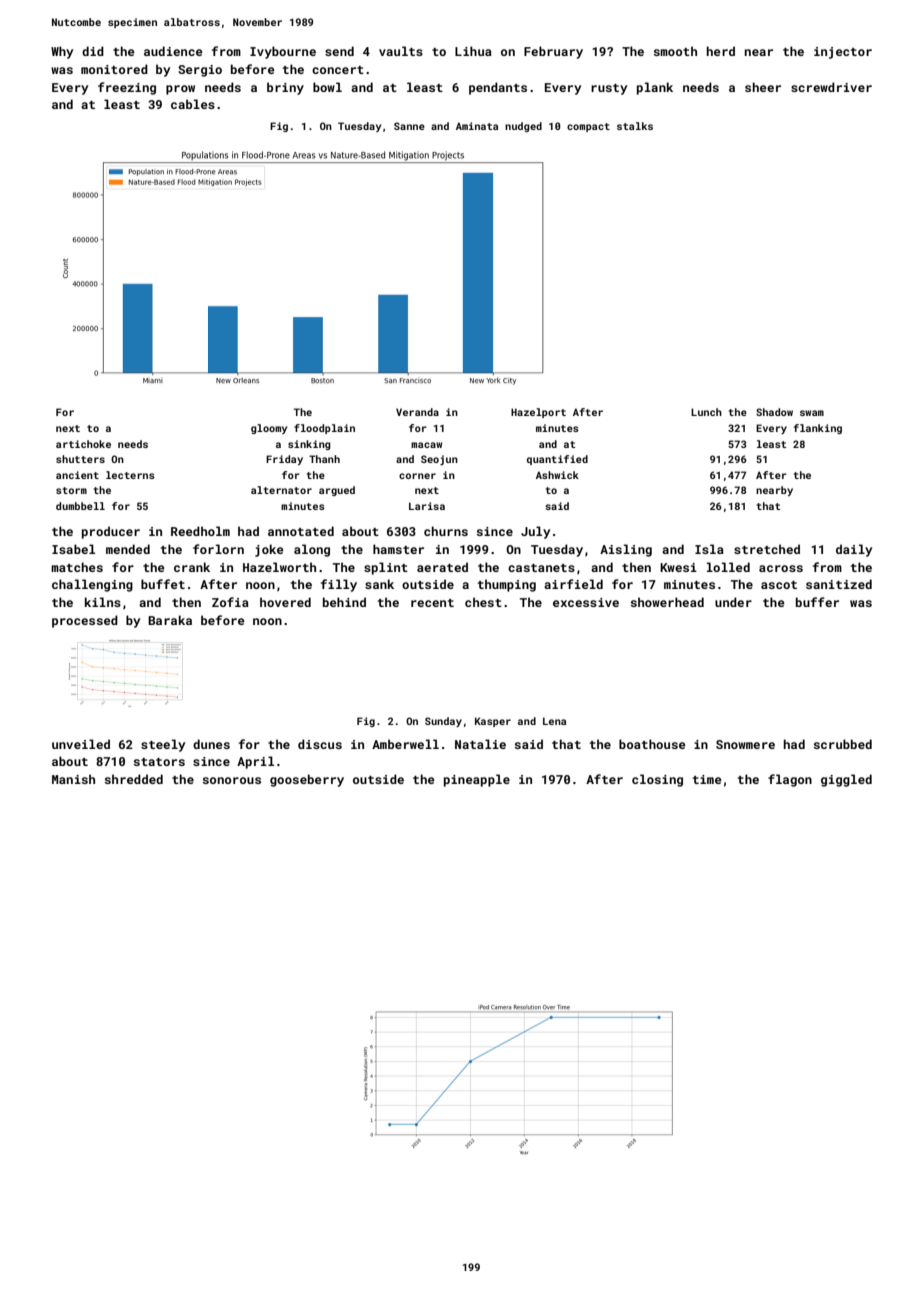 This screenshot has width=924, height=1308. What do you see at coordinates (417, 412) in the screenshot?
I see `Veranda` at bounding box center [417, 412].
